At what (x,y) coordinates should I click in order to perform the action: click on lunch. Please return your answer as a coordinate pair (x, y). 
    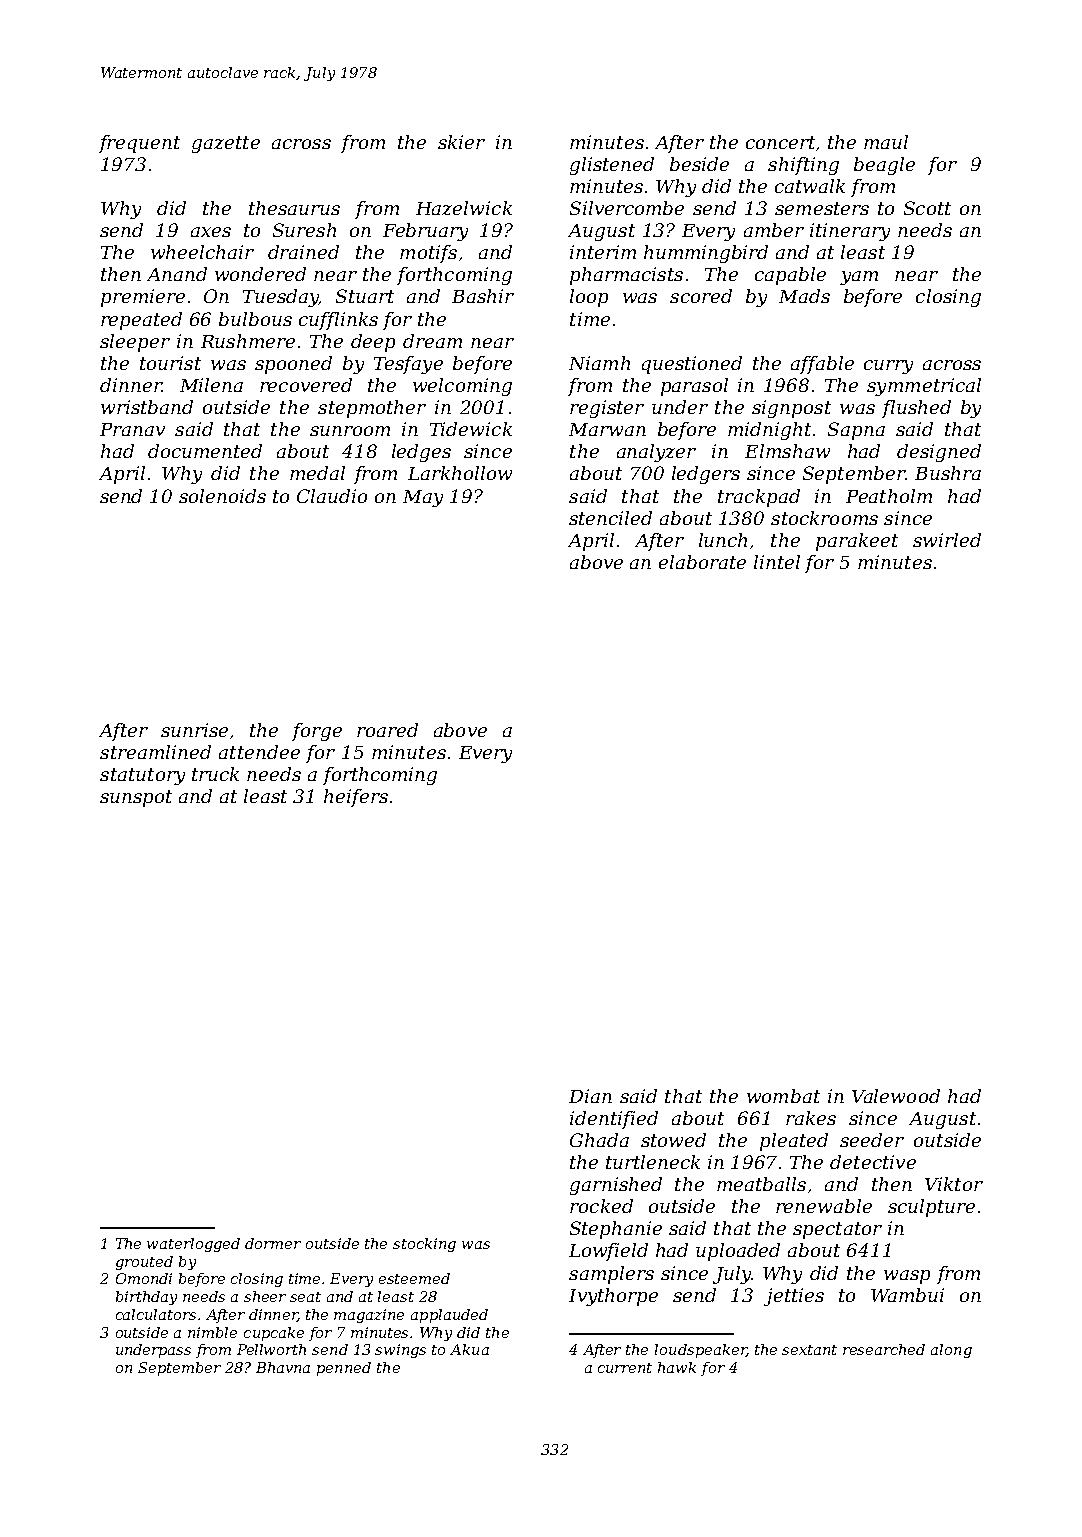
    Looking at the image, I should click on (723, 540).
